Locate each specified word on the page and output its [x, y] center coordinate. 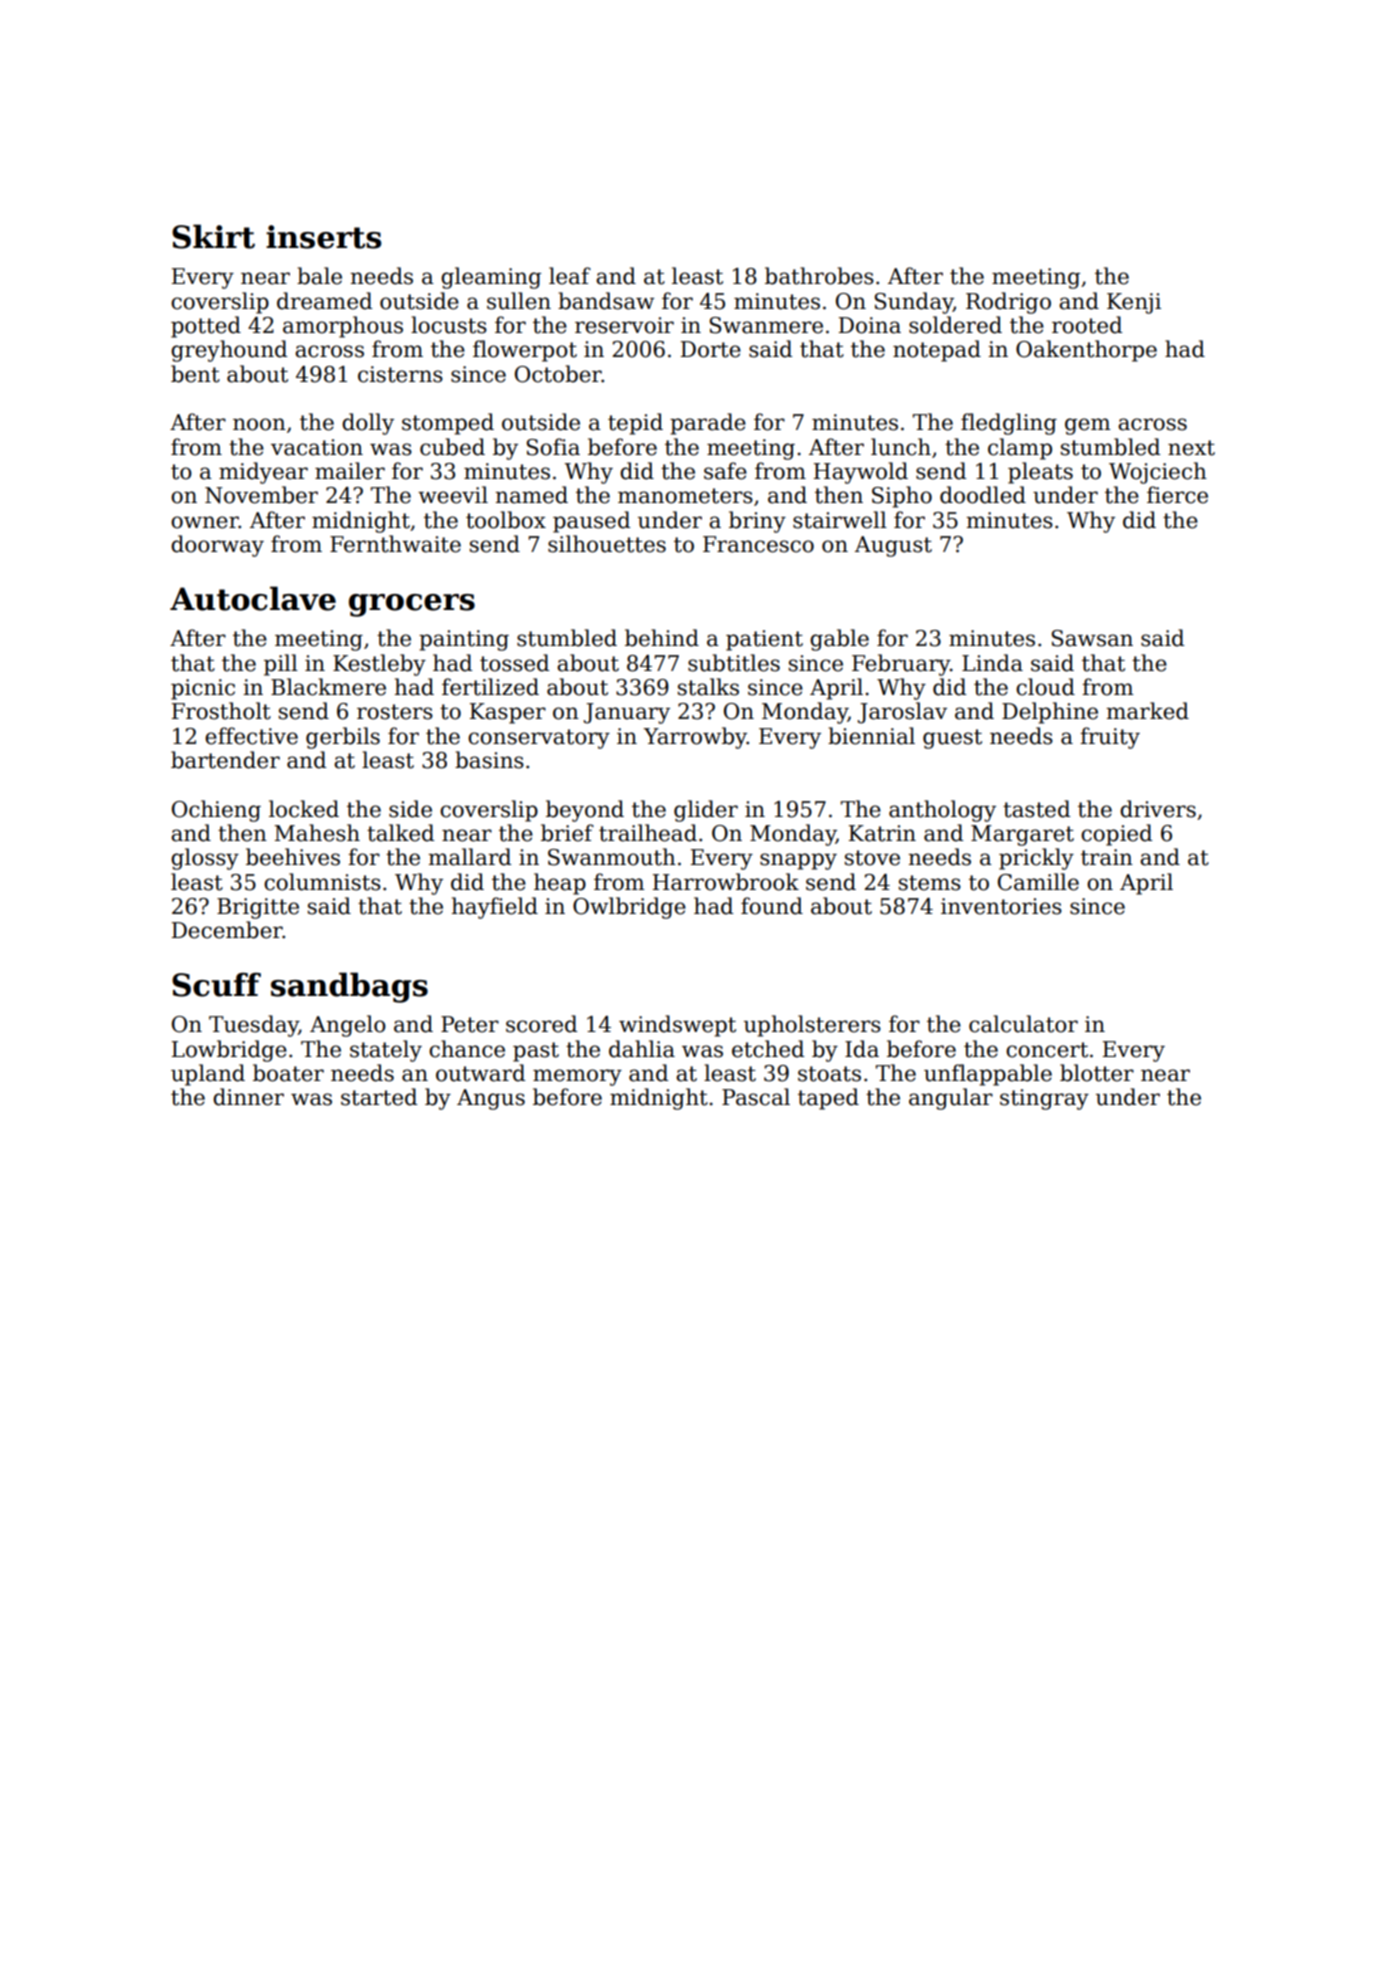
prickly [1036, 859]
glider [706, 811]
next [1191, 448]
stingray [1044, 1099]
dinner [248, 1097]
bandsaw [606, 301]
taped [828, 1099]
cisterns [400, 374]
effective [251, 736]
